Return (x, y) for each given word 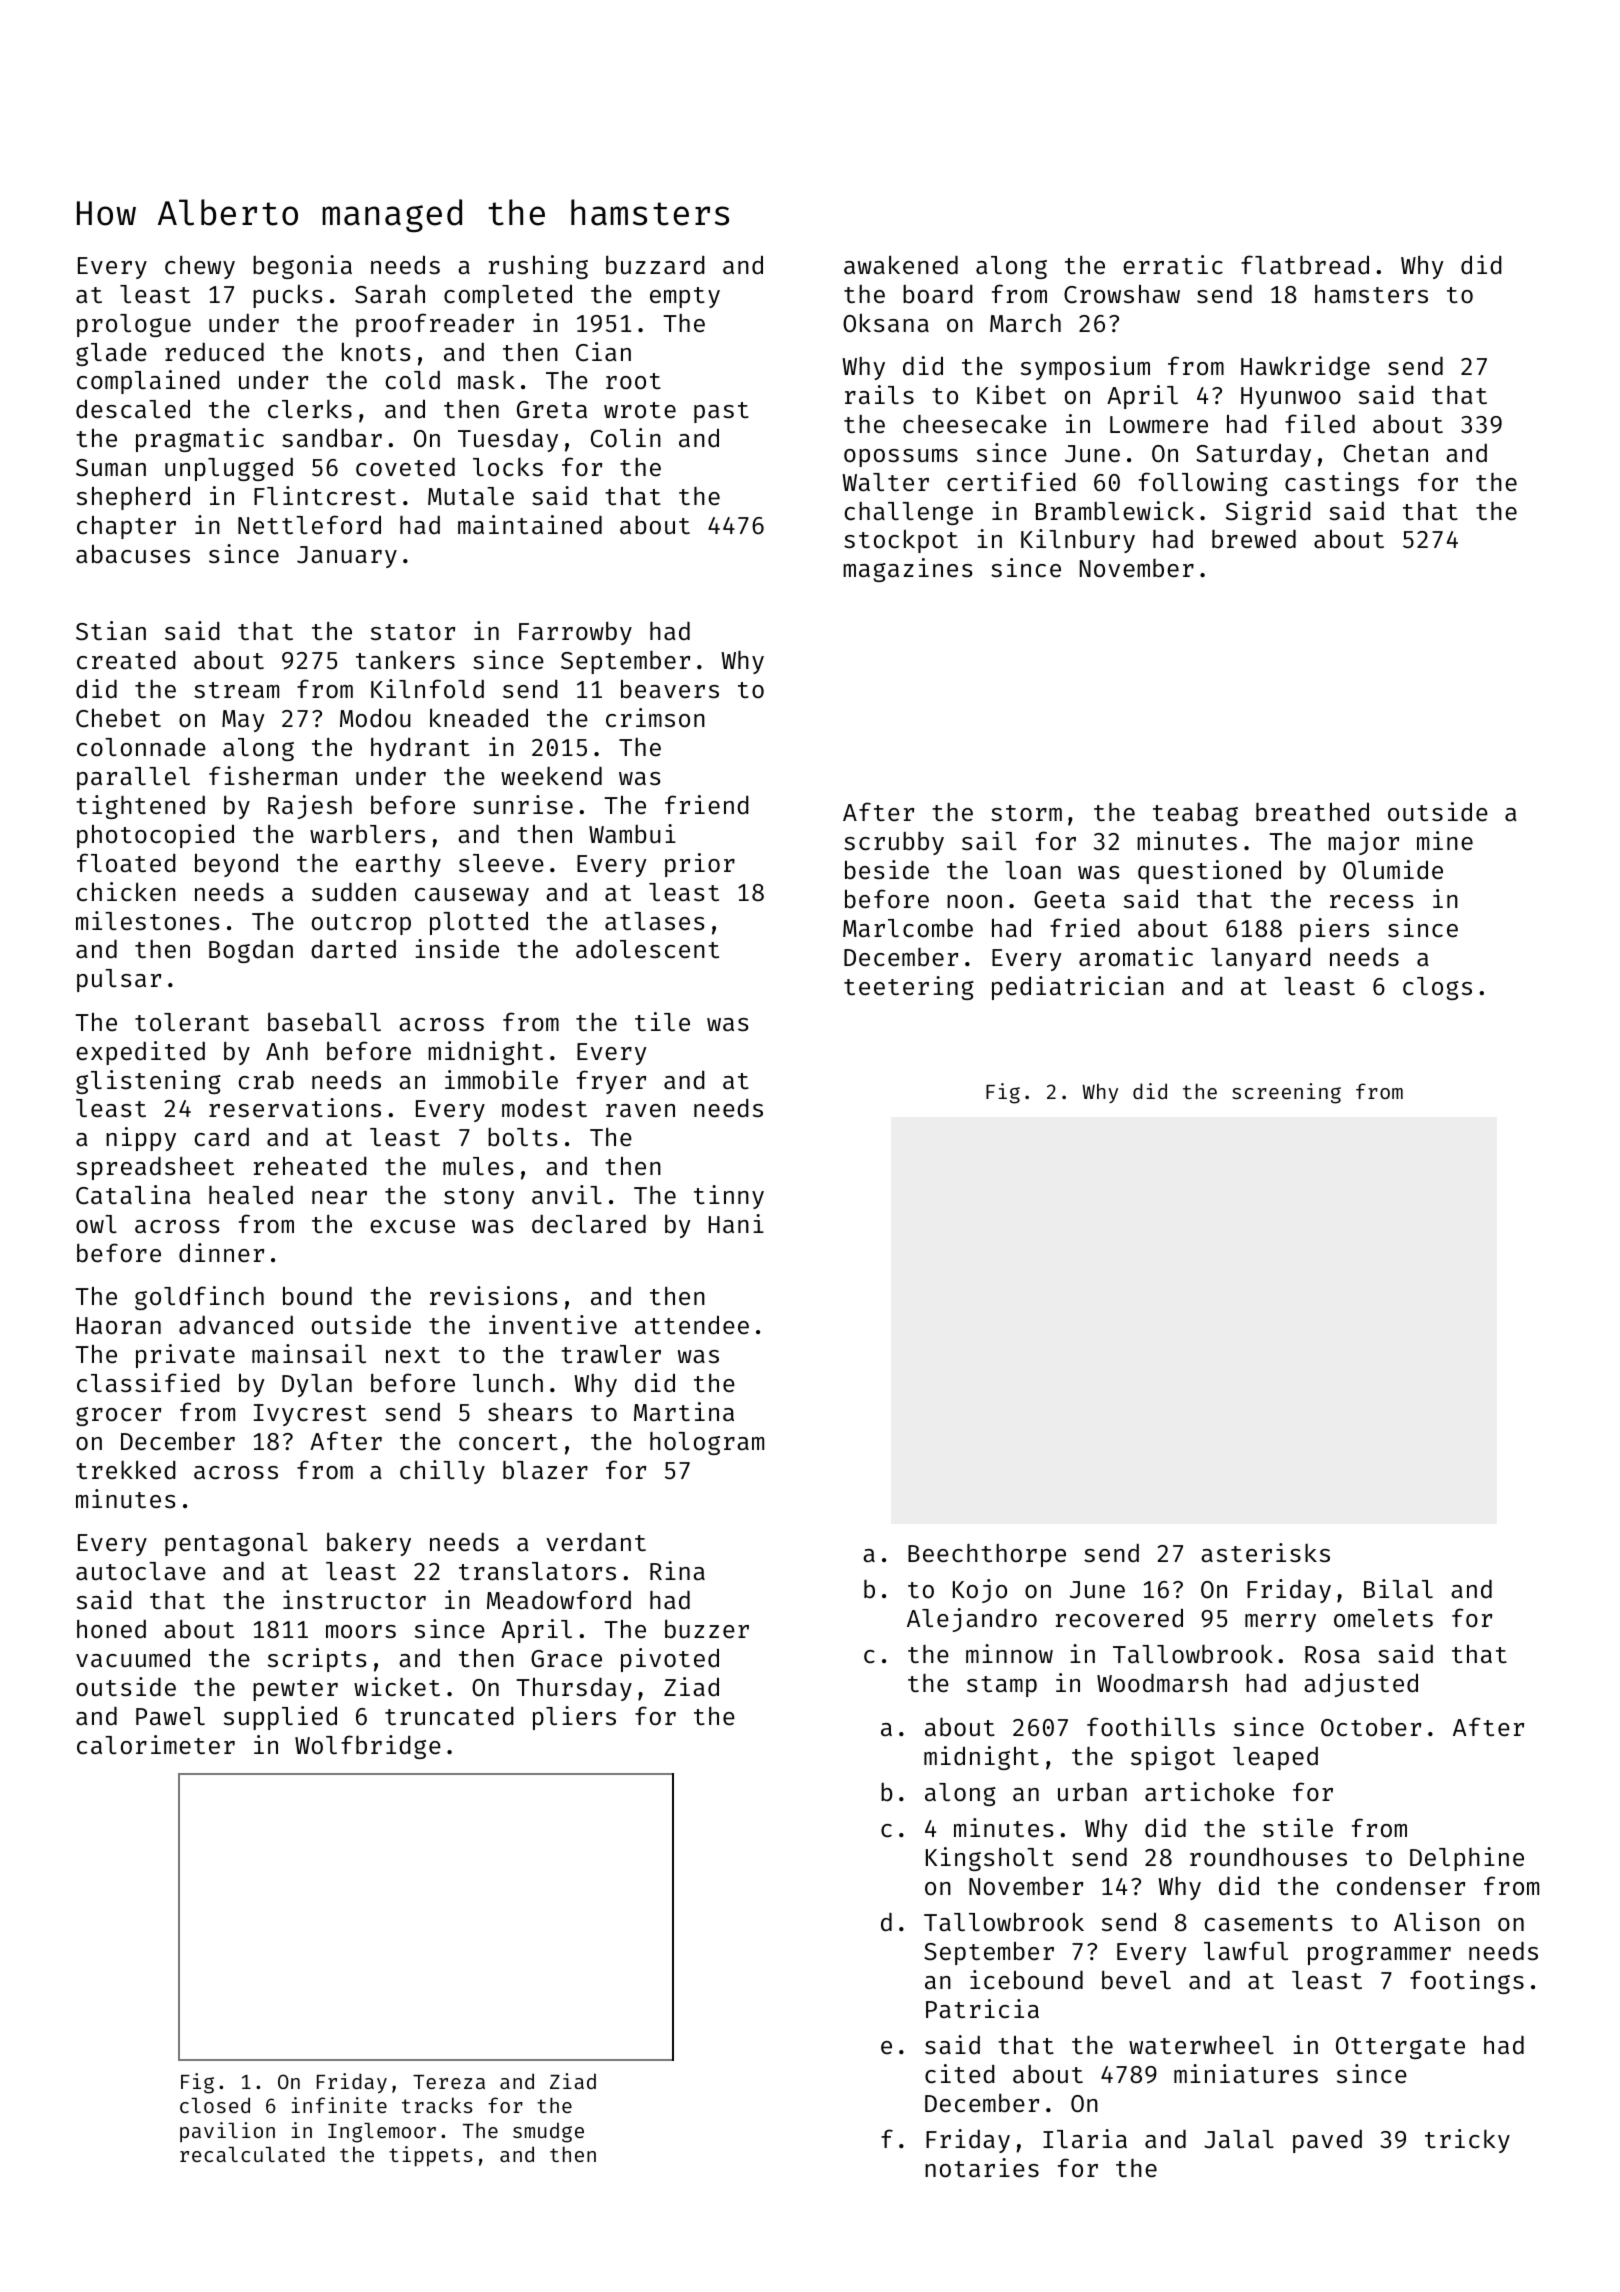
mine (1445, 841)
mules (478, 1166)
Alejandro (972, 1620)
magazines (908, 570)
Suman (111, 468)
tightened (140, 807)
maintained (530, 525)
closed (215, 2105)
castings (1342, 484)
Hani (736, 1224)
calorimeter (156, 1745)
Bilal (1398, 1589)
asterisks (1265, 1553)
